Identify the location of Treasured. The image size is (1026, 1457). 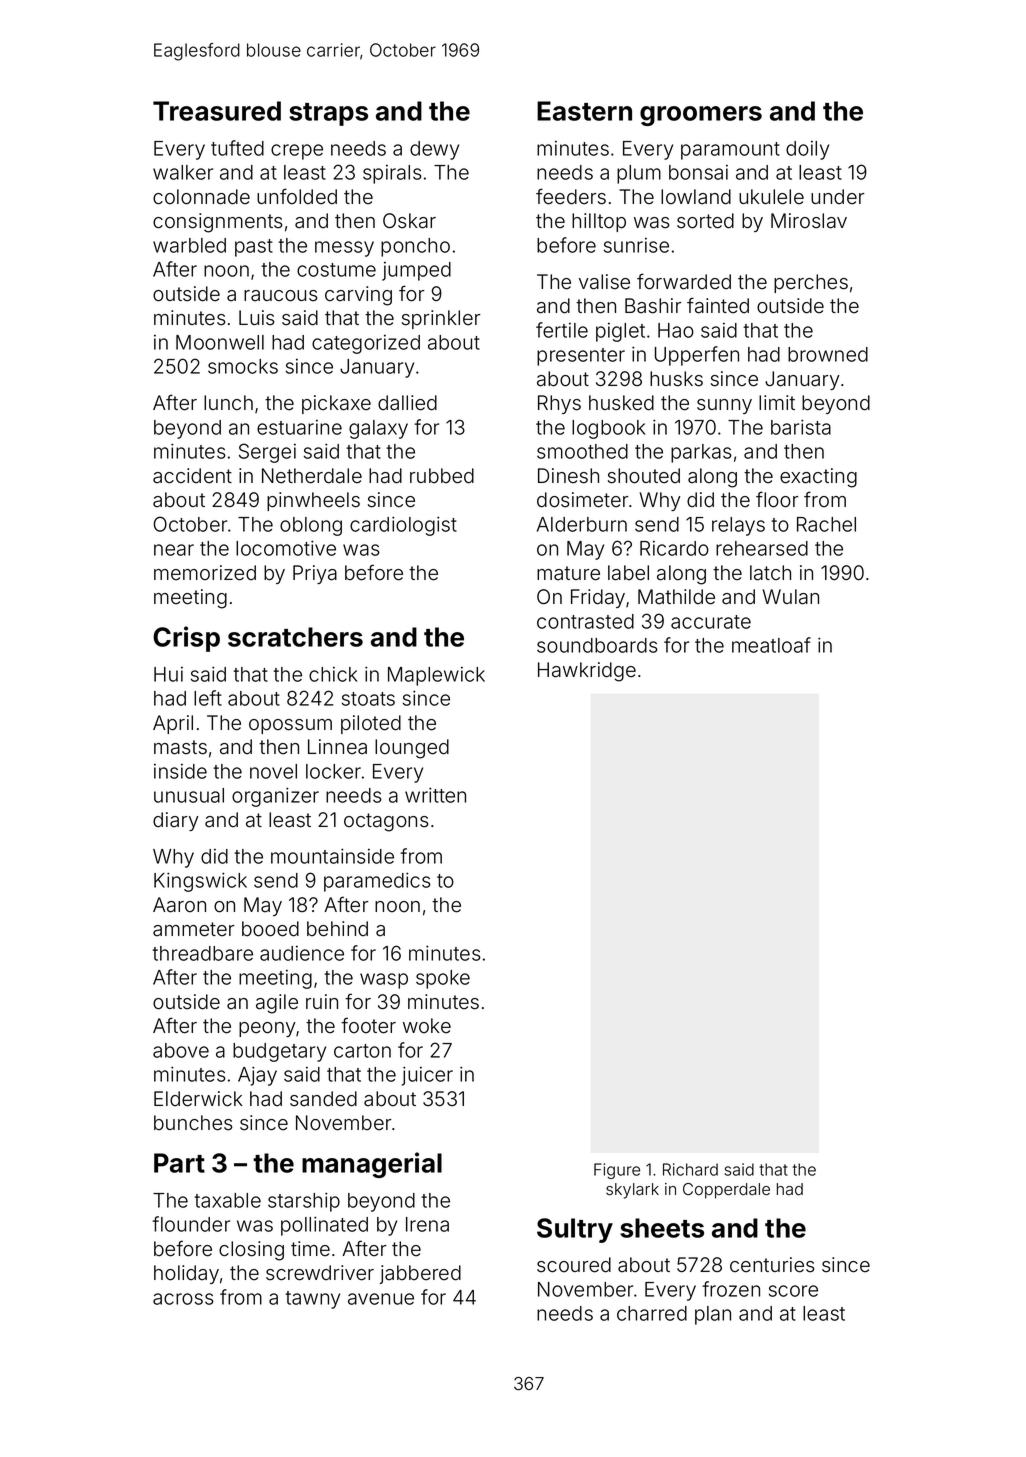
(217, 111).
